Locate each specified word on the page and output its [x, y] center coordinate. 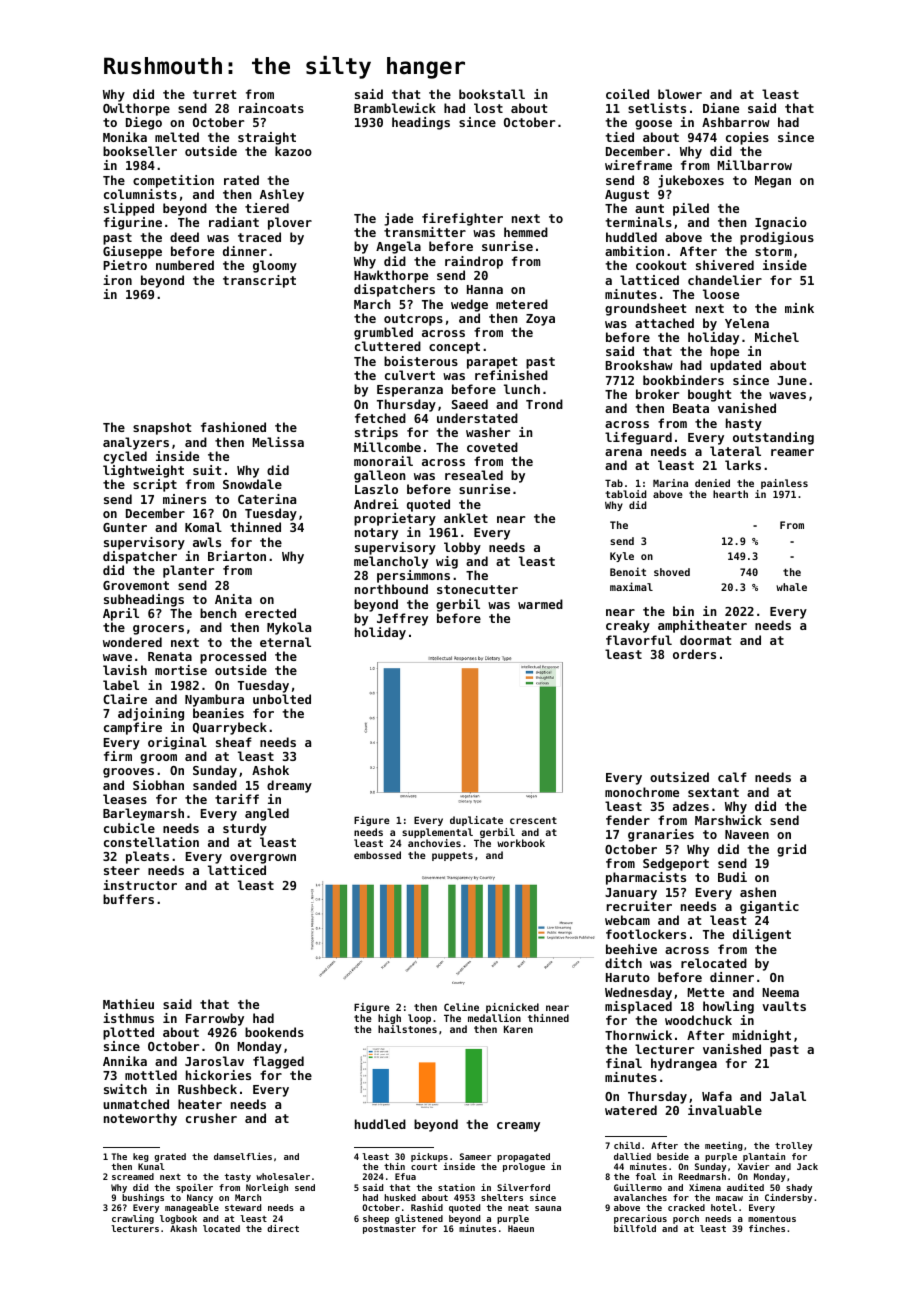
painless [784, 484]
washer [488, 432]
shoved [672, 572]
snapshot [162, 428]
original [177, 743]
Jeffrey [402, 619]
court [424, 1166]
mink [799, 308]
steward [243, 1207]
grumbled [383, 333]
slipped [129, 209]
